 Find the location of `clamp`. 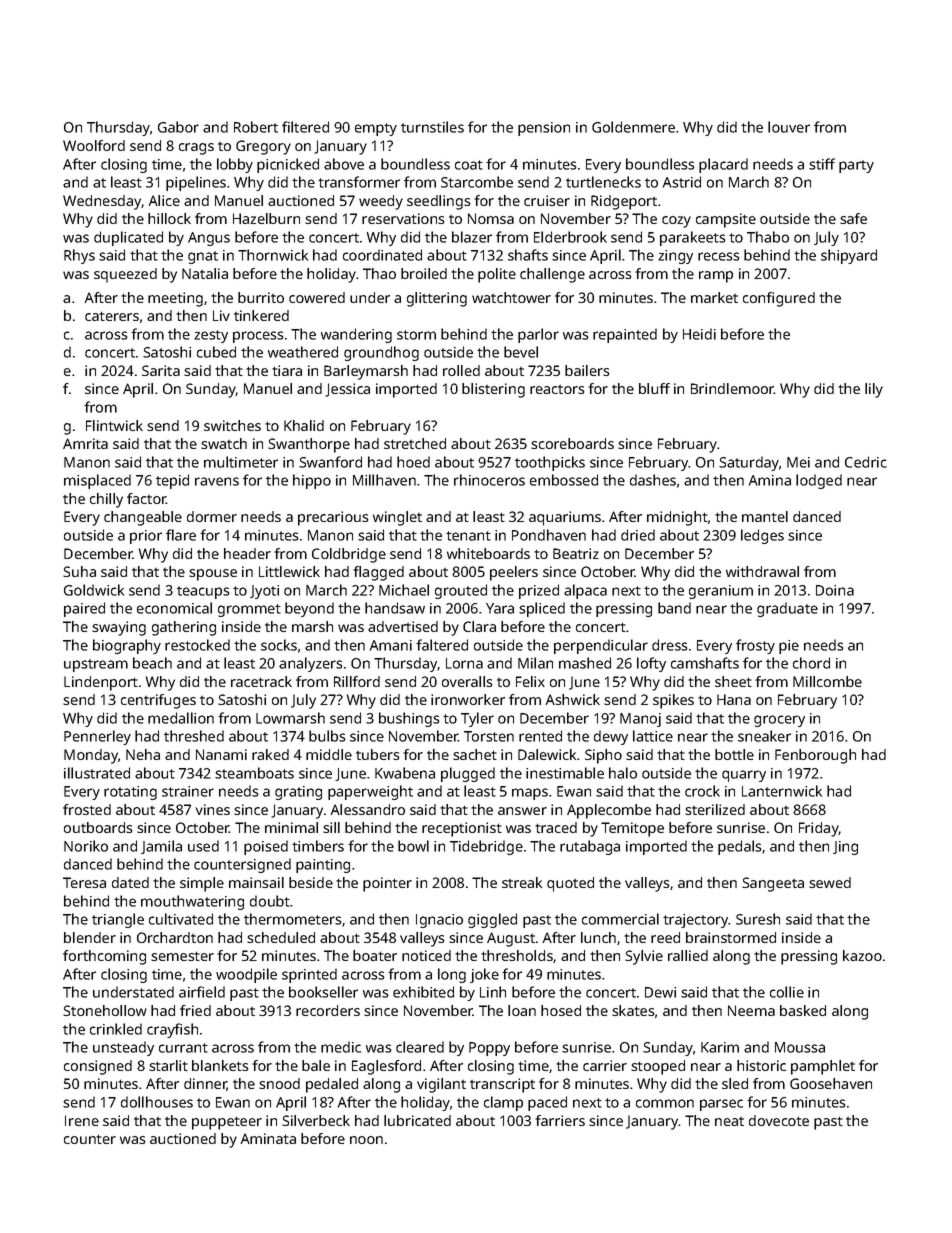

clamp is located at coordinates (503, 1103).
